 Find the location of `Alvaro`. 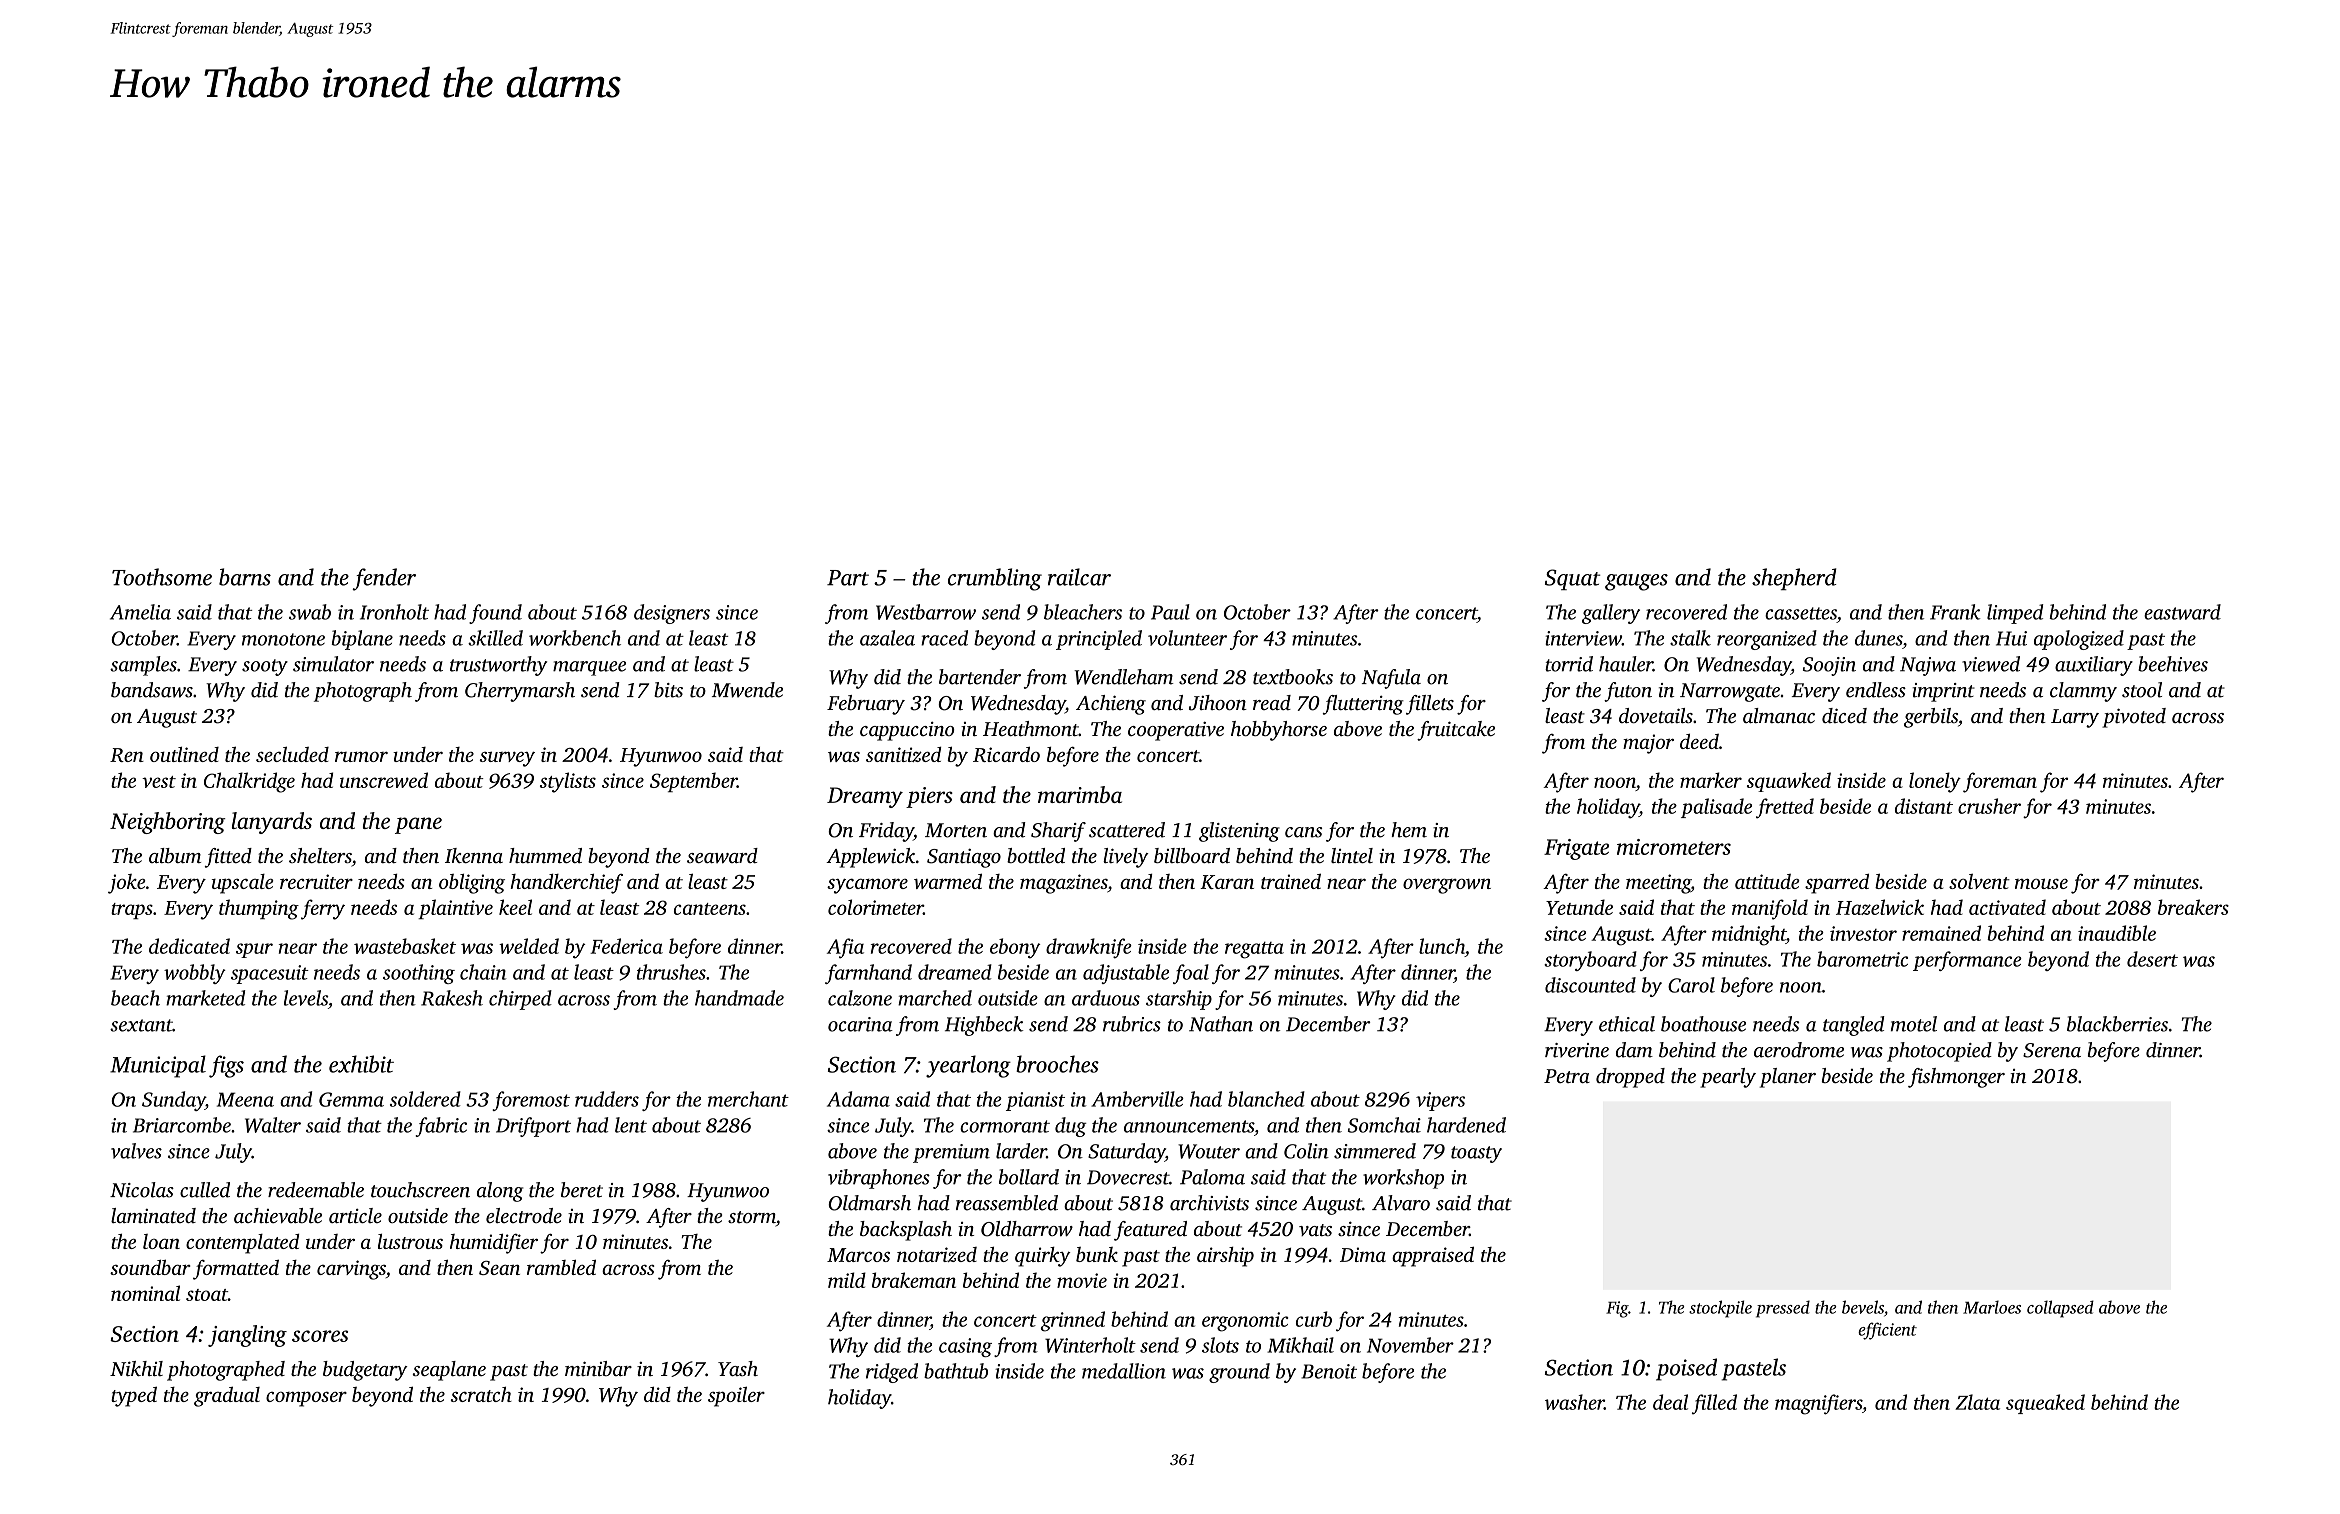

Alvaro is located at coordinates (1401, 1203).
